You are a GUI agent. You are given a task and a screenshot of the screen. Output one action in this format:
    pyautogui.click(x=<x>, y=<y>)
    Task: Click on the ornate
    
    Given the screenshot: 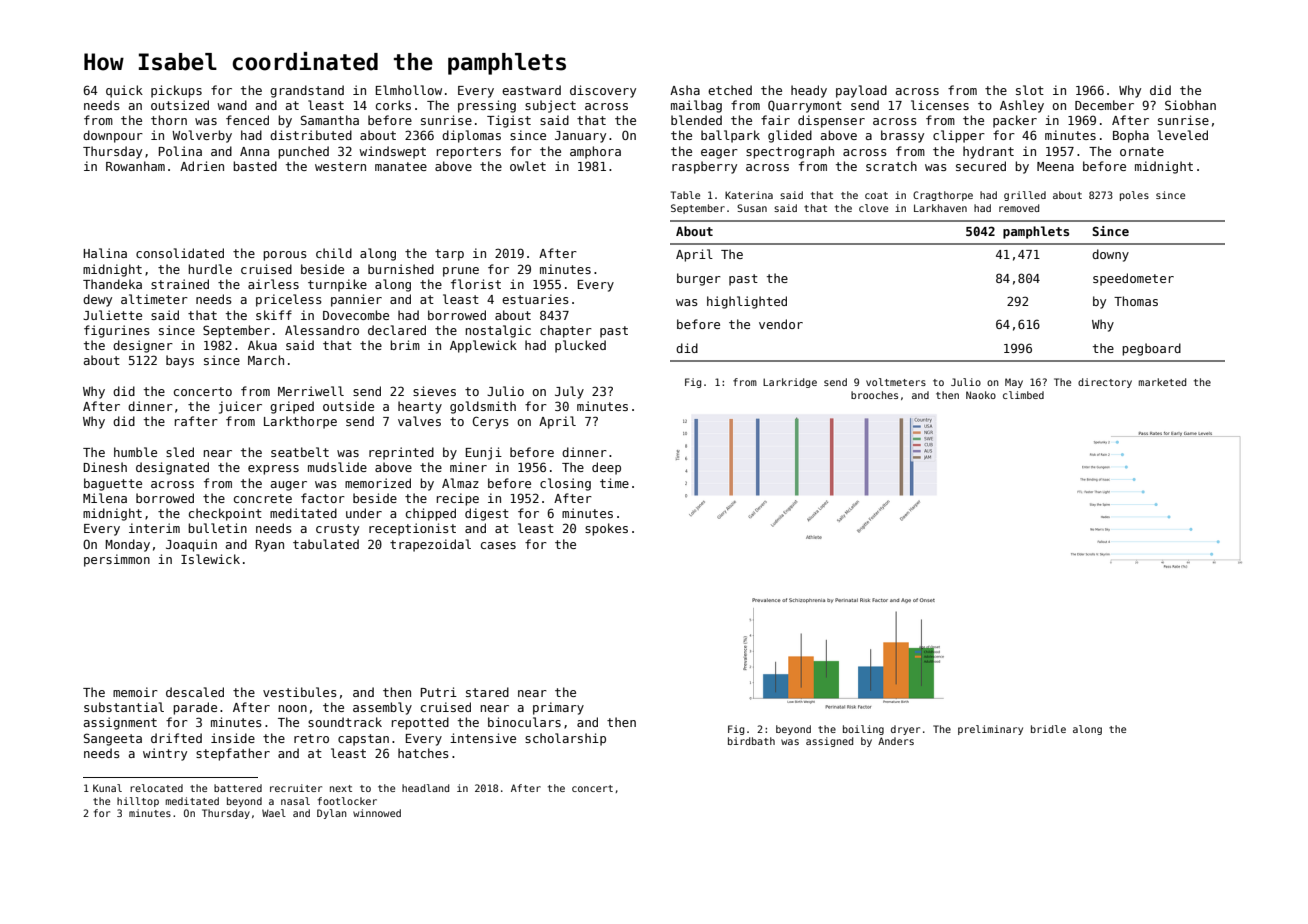 What is the action you would take?
    pyautogui.click(x=1142, y=151)
